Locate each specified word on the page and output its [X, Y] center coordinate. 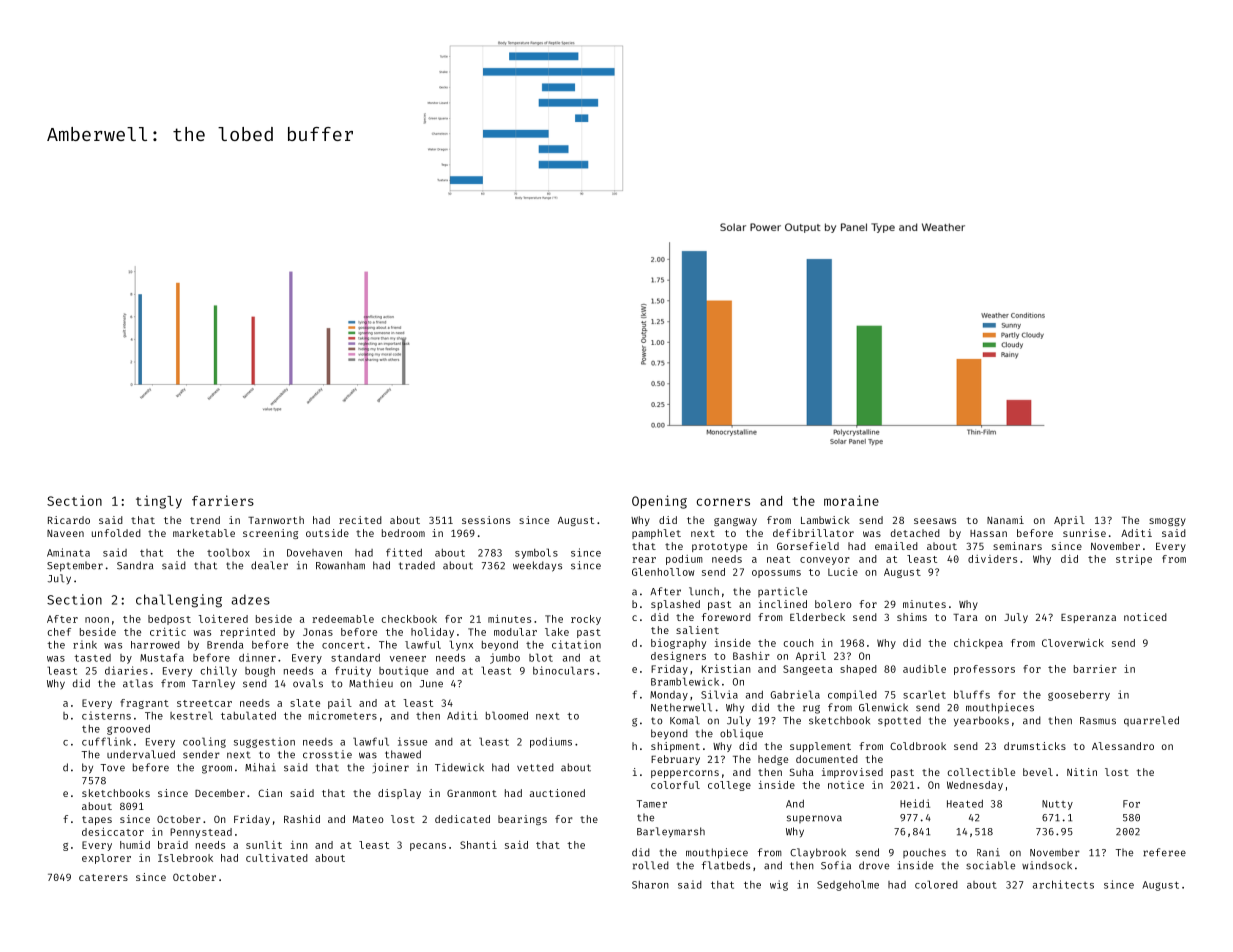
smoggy [1167, 522]
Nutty [1057, 805]
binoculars [563, 670]
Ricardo [69, 520]
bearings [522, 820]
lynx [461, 645]
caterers [103, 877]
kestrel [191, 715]
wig [779, 885]
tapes [97, 820]
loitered [223, 619]
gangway [735, 522]
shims [912, 617]
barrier [1095, 669]
